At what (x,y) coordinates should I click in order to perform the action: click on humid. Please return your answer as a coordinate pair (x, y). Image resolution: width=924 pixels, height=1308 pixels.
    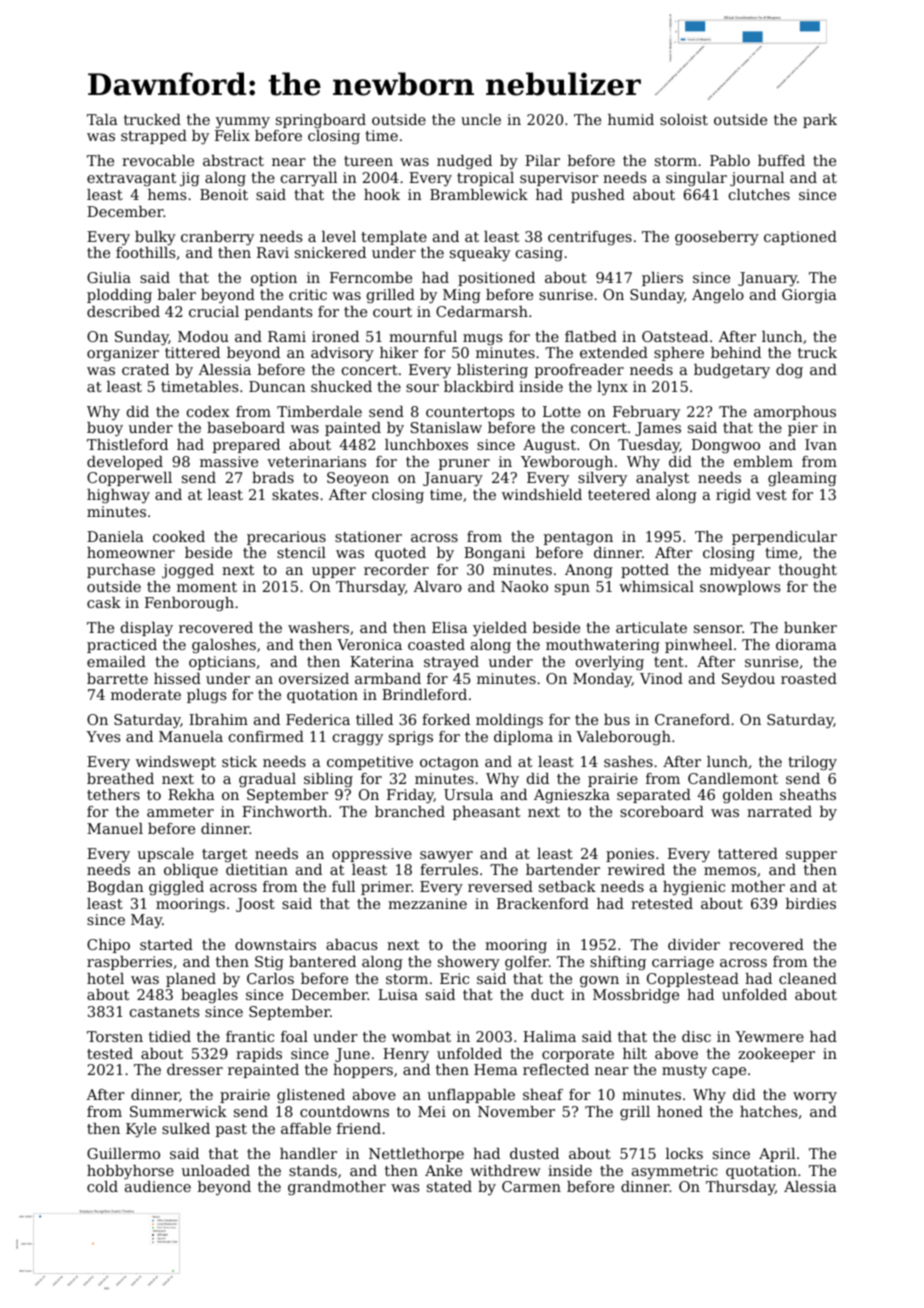
    Looking at the image, I should click on (631, 119).
